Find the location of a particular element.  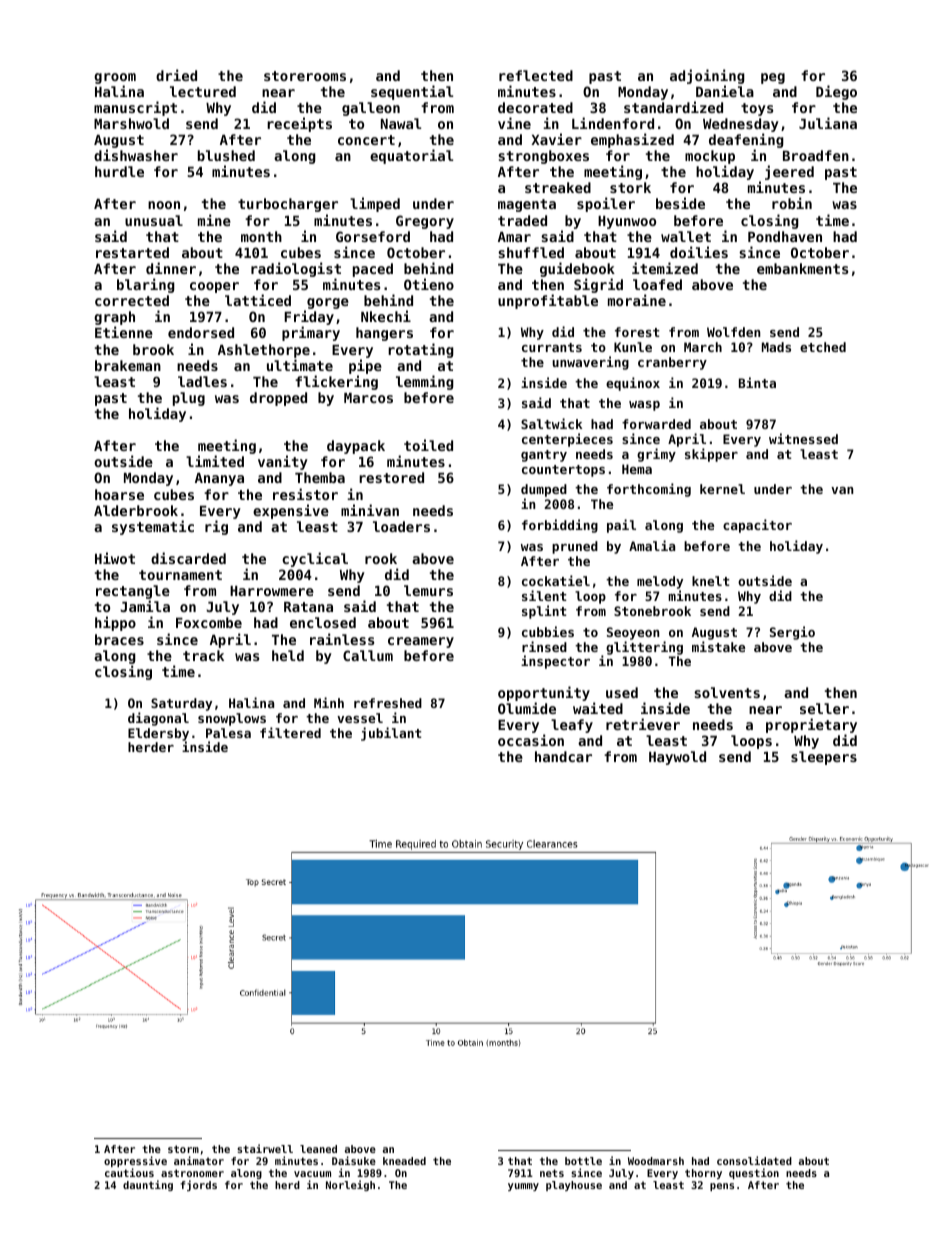

sleepers is located at coordinates (824, 758).
